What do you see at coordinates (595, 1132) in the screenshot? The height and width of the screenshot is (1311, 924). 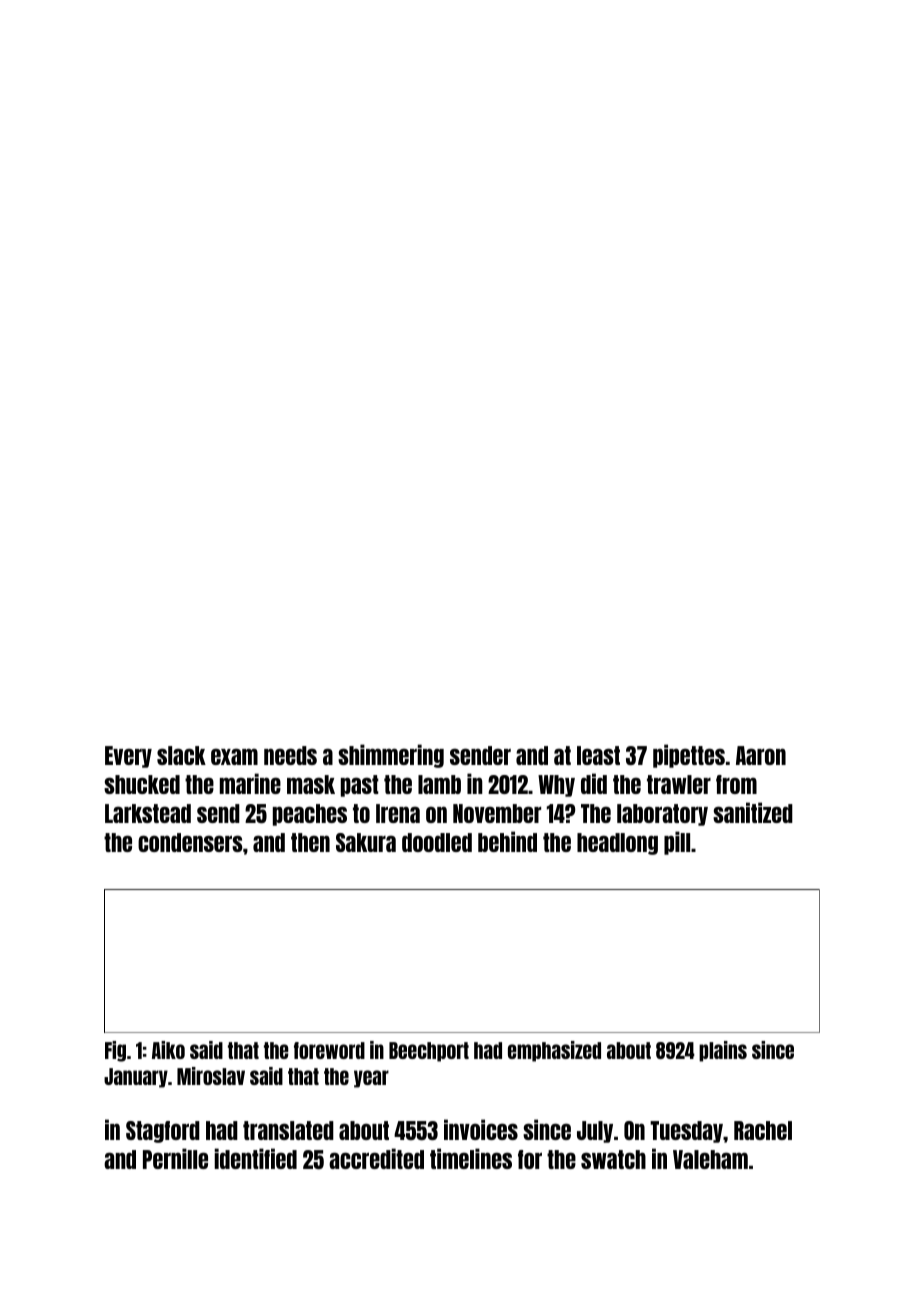 I see `July` at bounding box center [595, 1132].
